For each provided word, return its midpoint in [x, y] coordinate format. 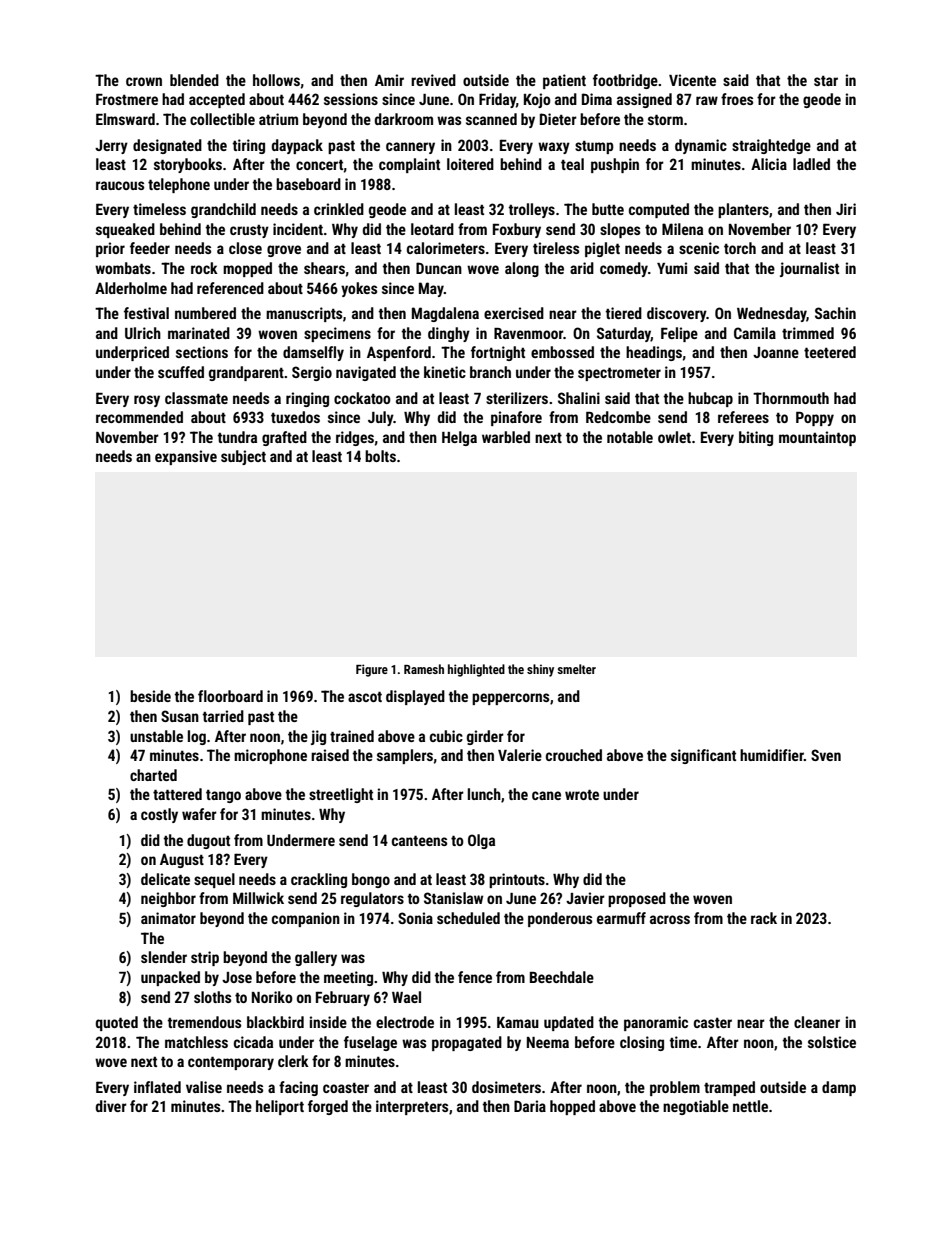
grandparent [246, 373]
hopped [572, 1107]
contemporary [231, 1063]
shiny [540, 670]
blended [194, 80]
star [826, 81]
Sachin [835, 313]
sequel [214, 880]
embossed [562, 352]
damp [839, 1088]
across [670, 919]
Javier [585, 898]
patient [564, 81]
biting [756, 438]
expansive [186, 457]
